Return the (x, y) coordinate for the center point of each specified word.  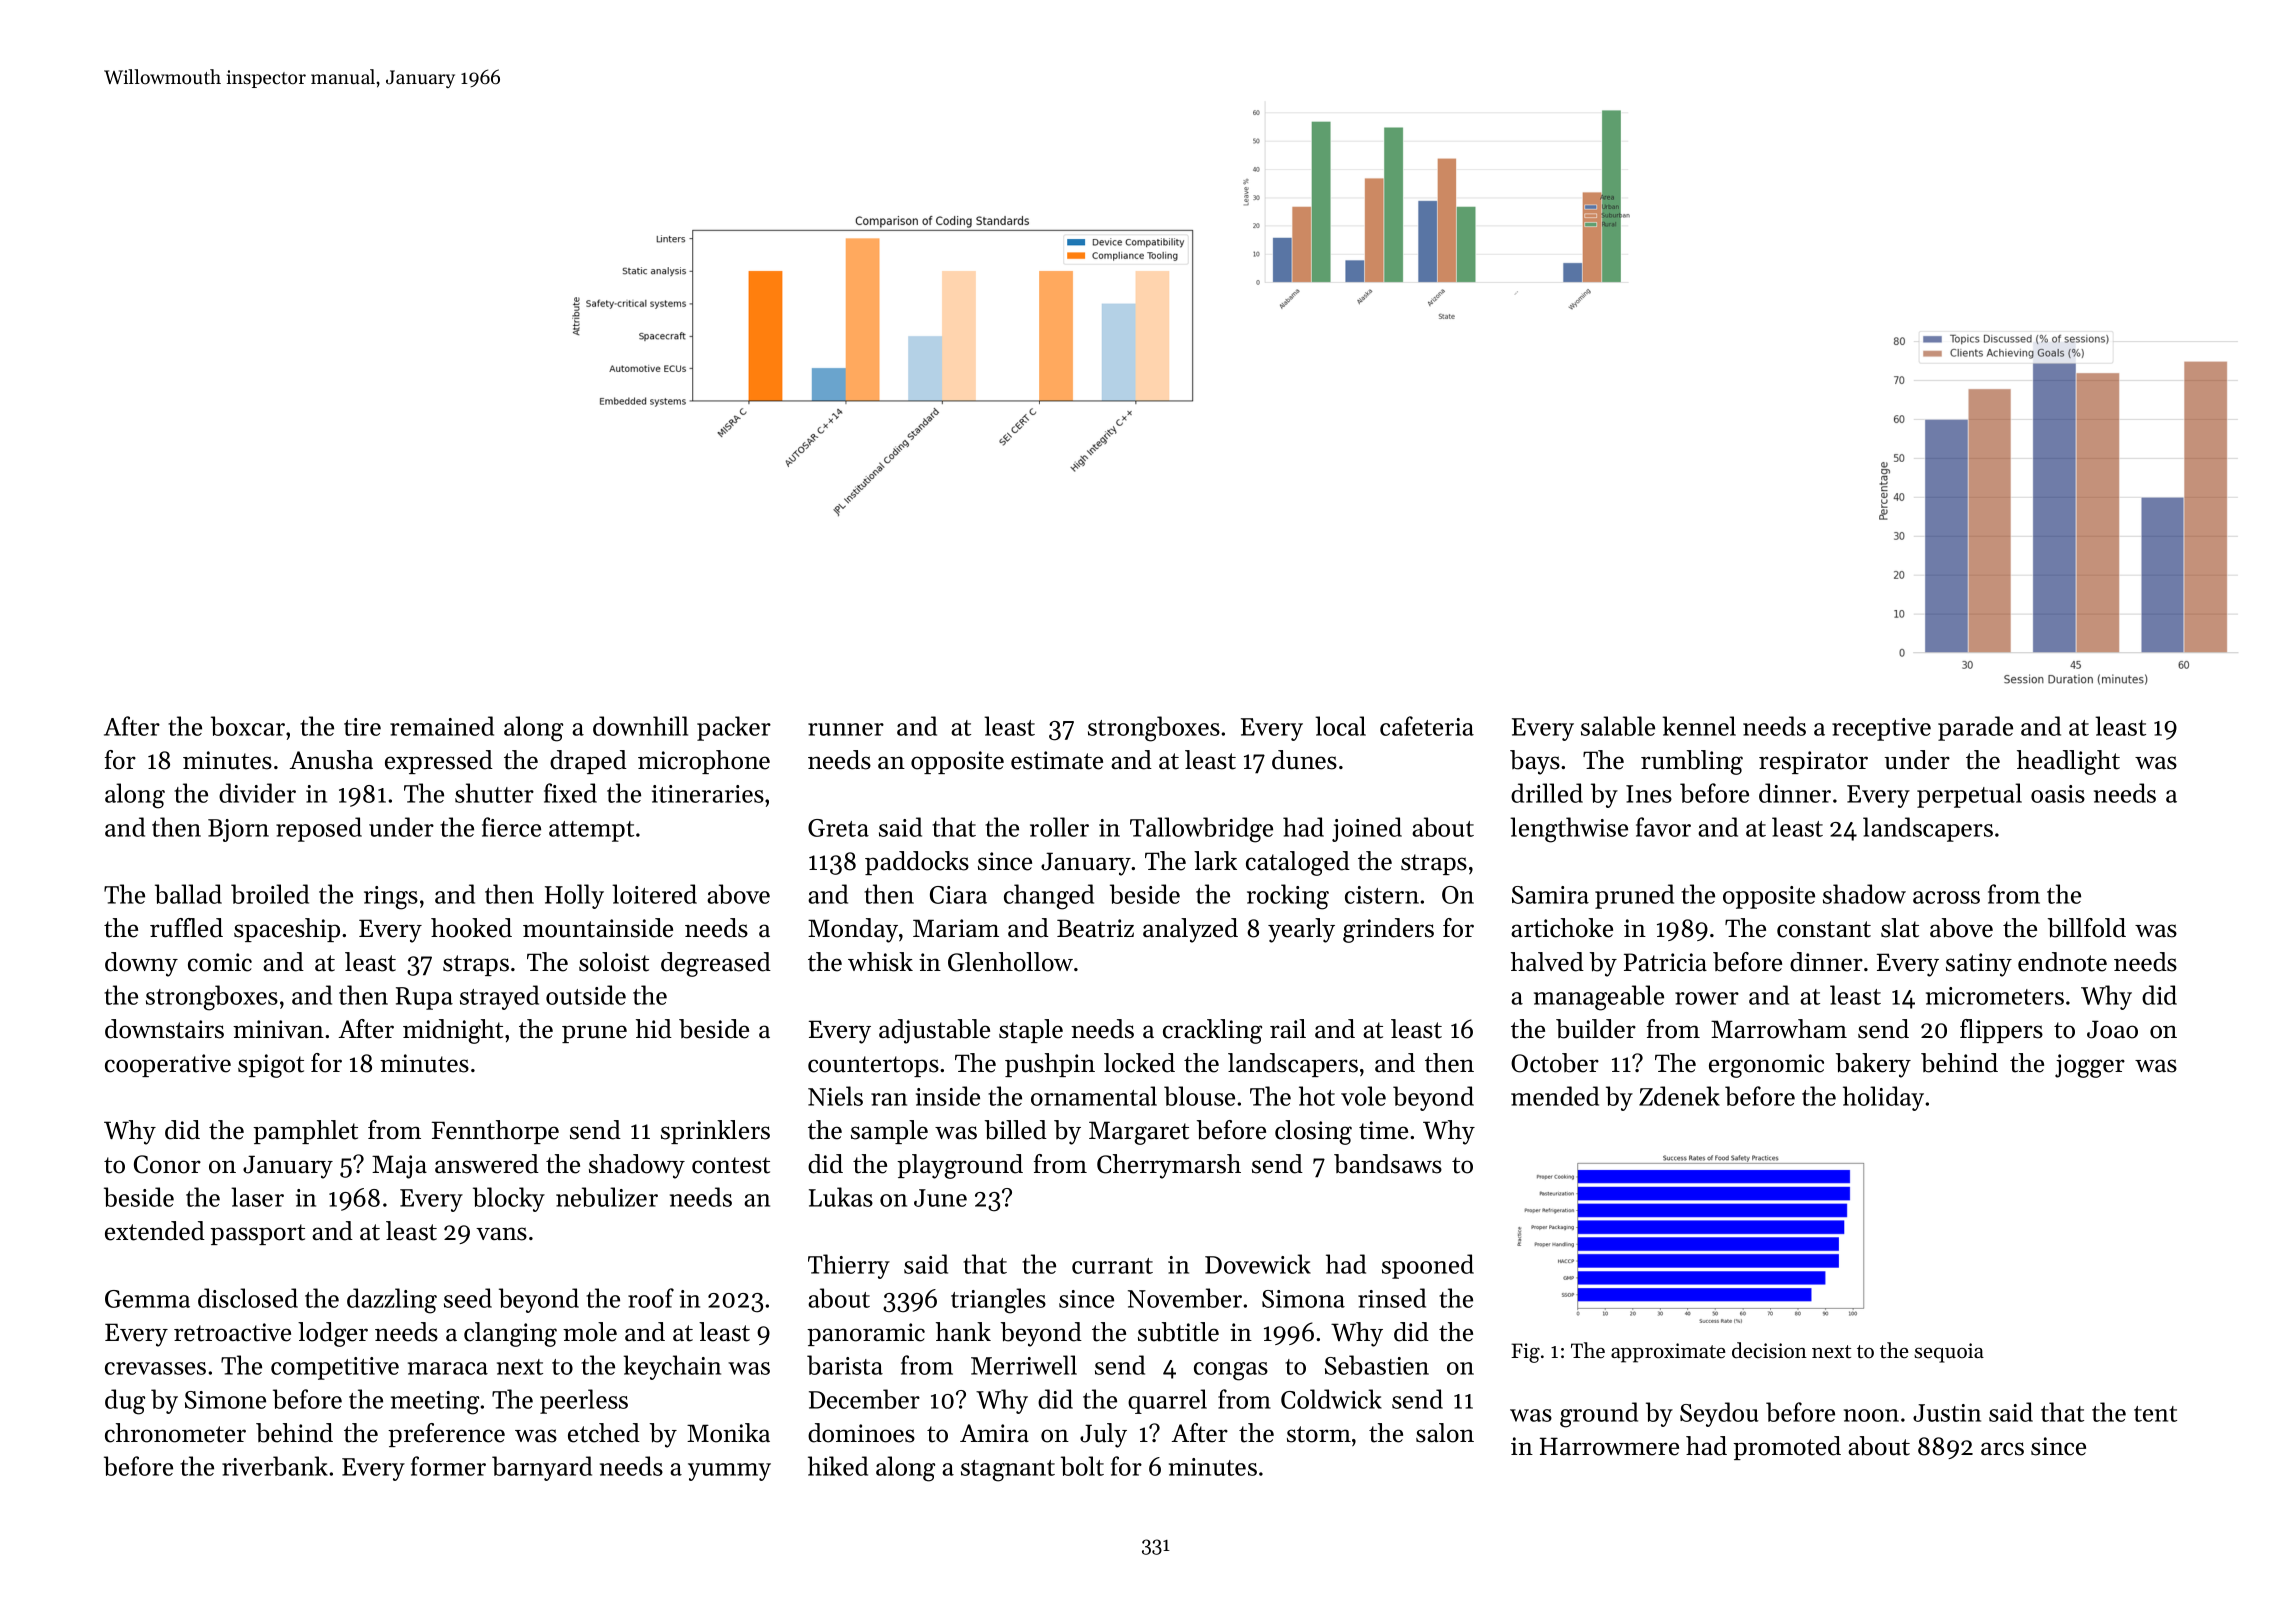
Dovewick (1258, 1264)
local (1340, 726)
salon (1445, 1433)
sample (889, 1132)
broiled (270, 894)
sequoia (1949, 1353)
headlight (2068, 762)
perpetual (1969, 795)
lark (1215, 860)
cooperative (168, 1065)
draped (588, 762)
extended (155, 1231)
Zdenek (1679, 1096)
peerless (584, 1401)
